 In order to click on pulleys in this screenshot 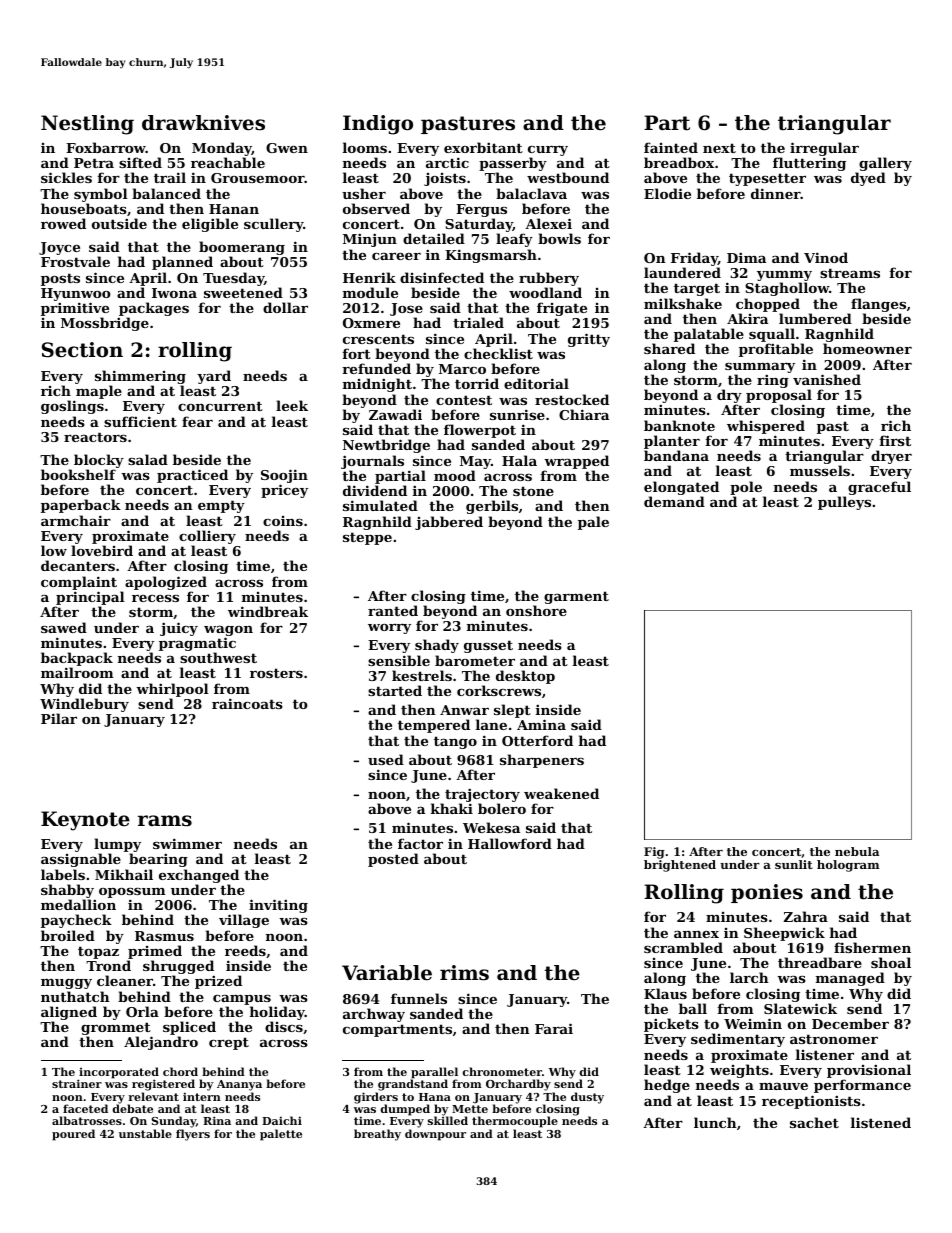, I will do `click(844, 503)`.
